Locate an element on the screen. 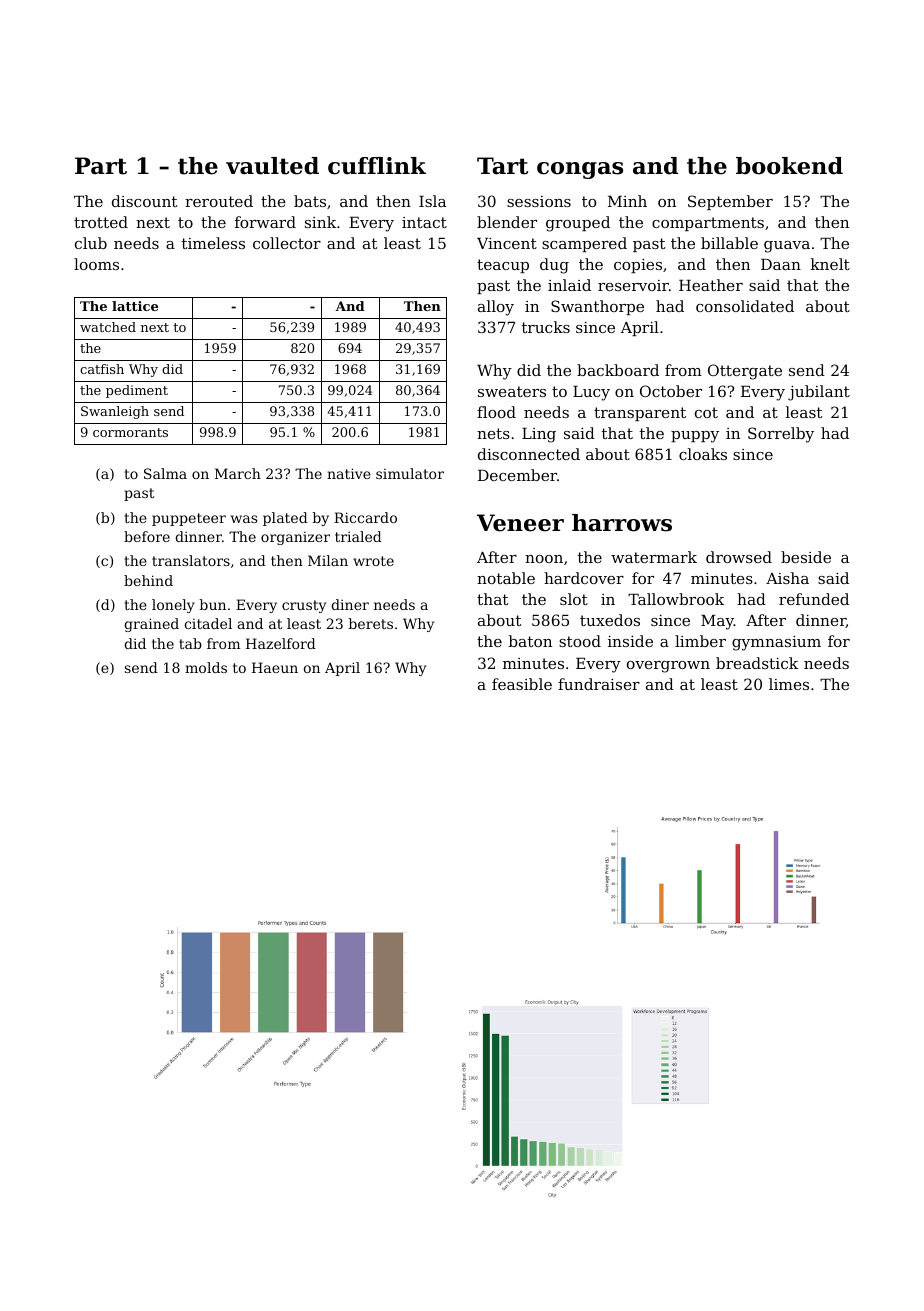  alloy is located at coordinates (496, 308).
